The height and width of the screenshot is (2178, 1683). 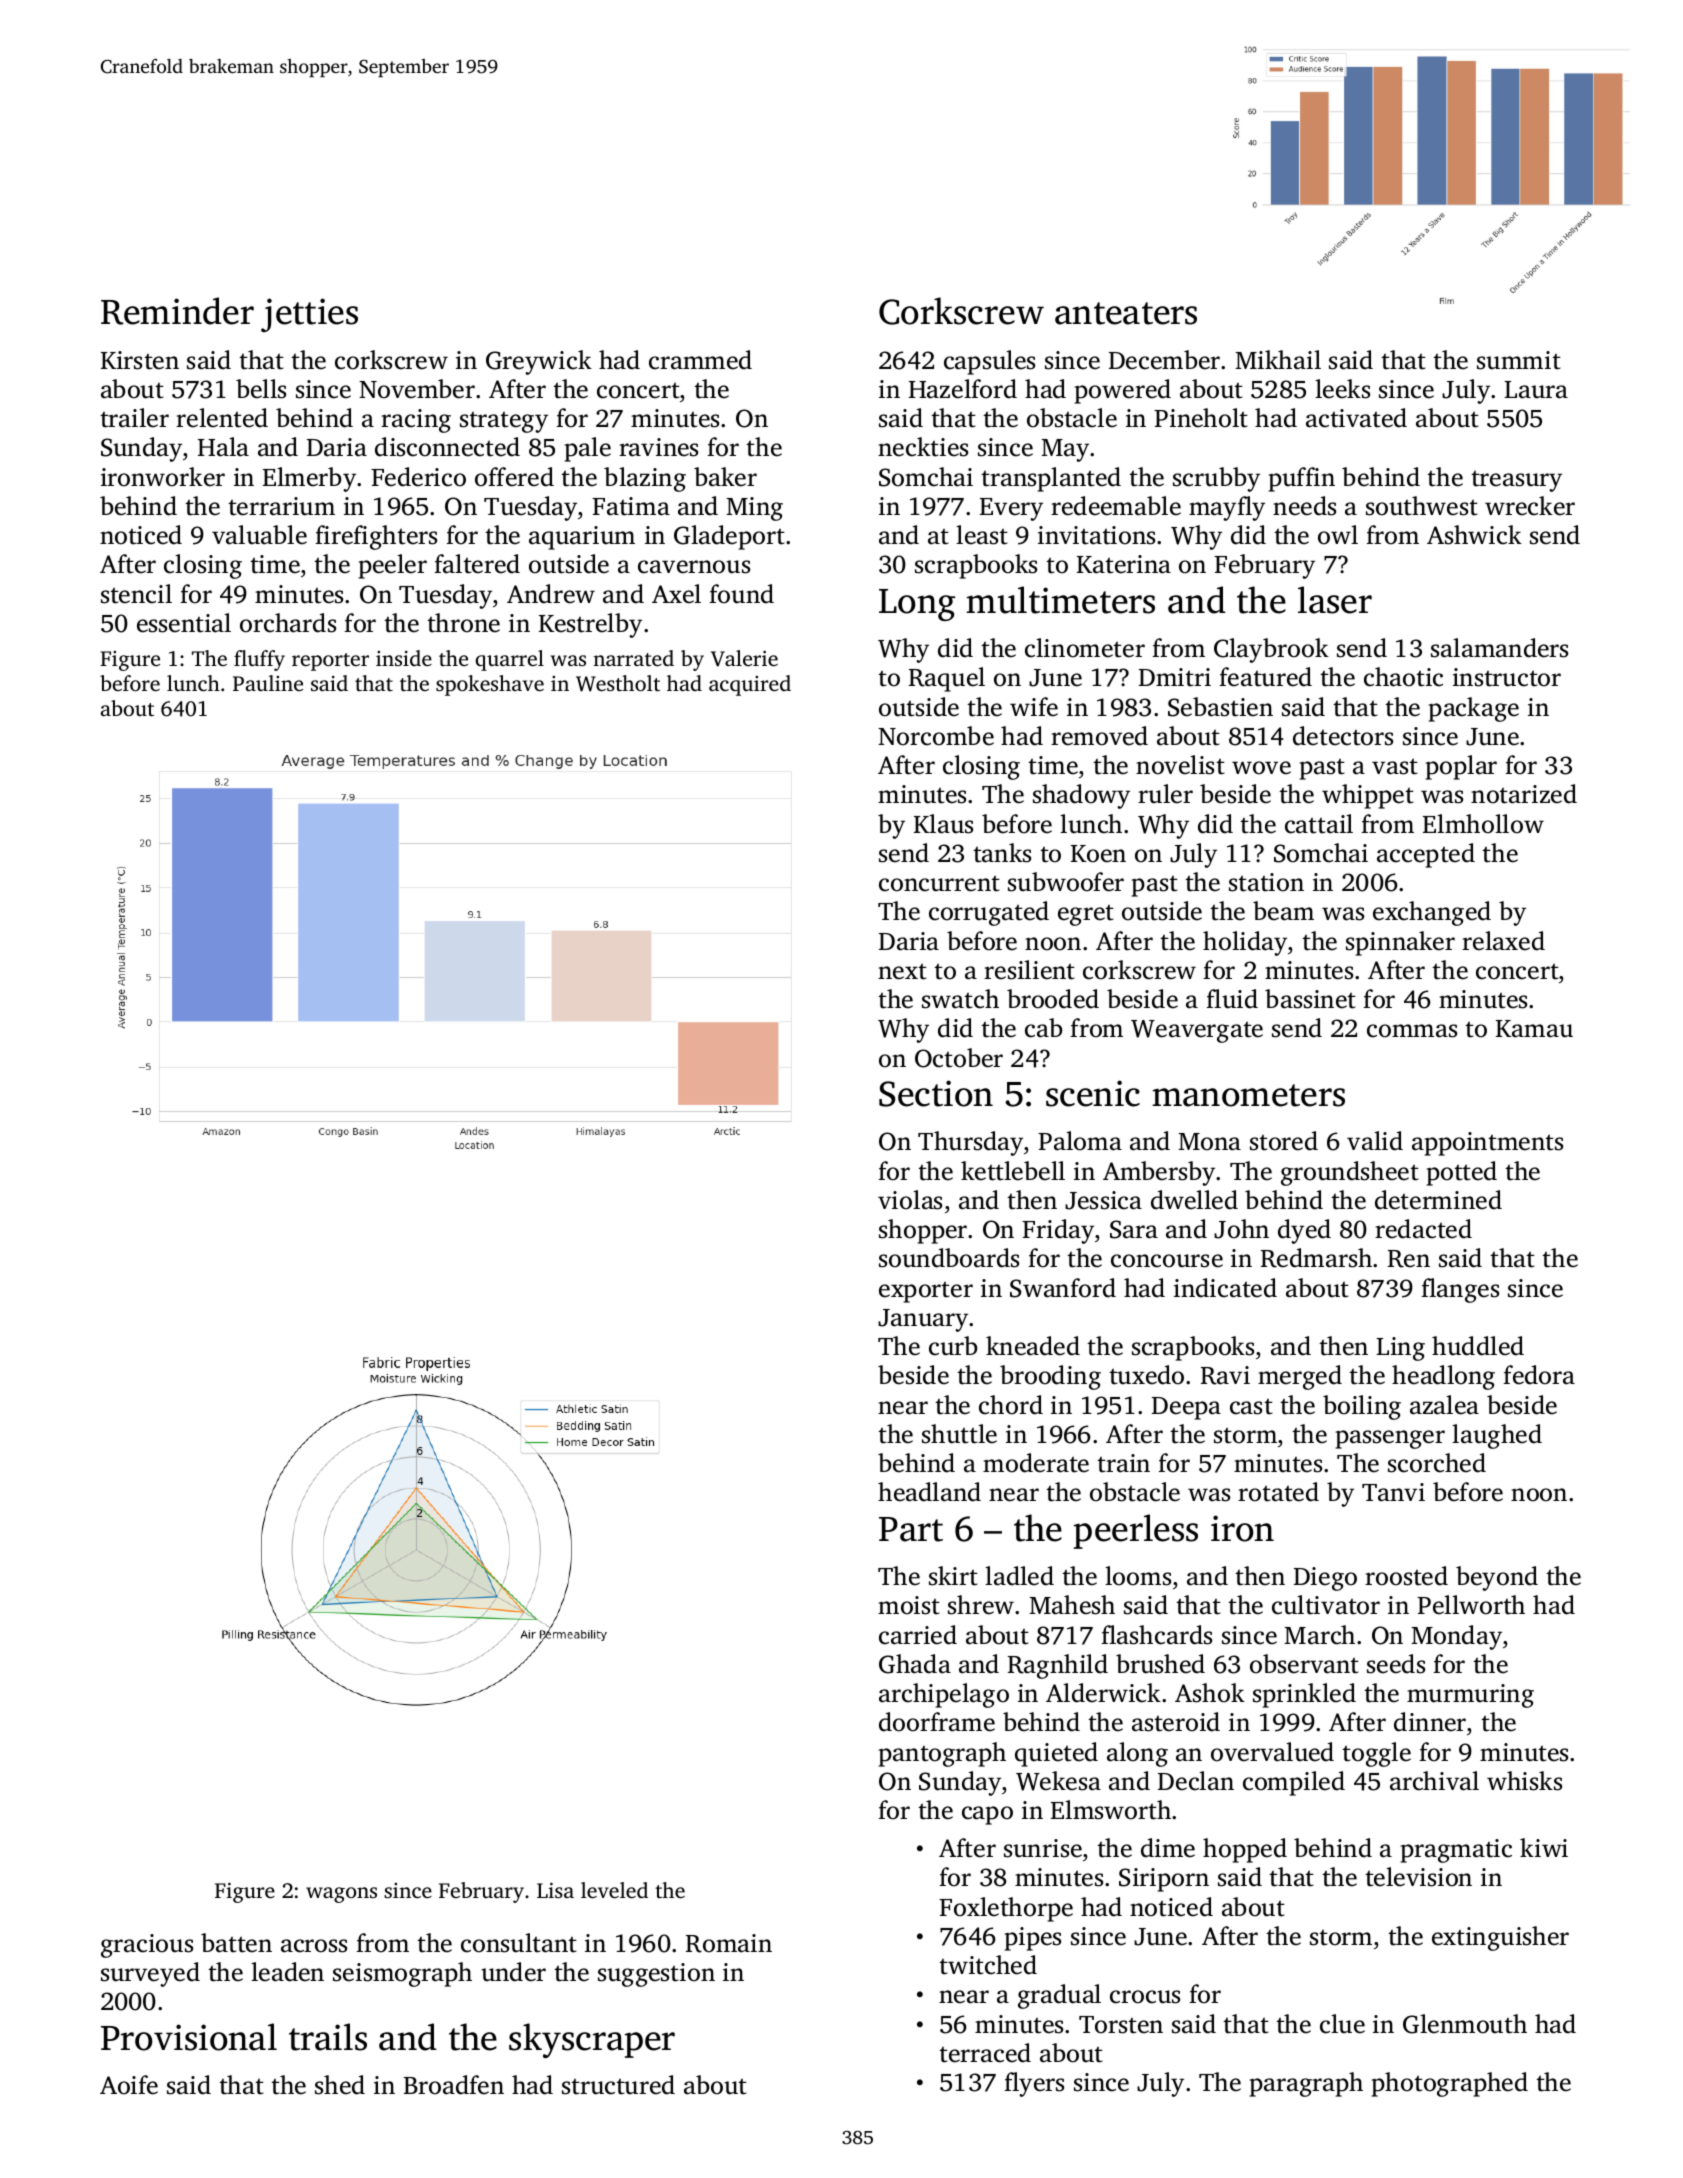 What do you see at coordinates (184, 623) in the screenshot?
I see `essential` at bounding box center [184, 623].
